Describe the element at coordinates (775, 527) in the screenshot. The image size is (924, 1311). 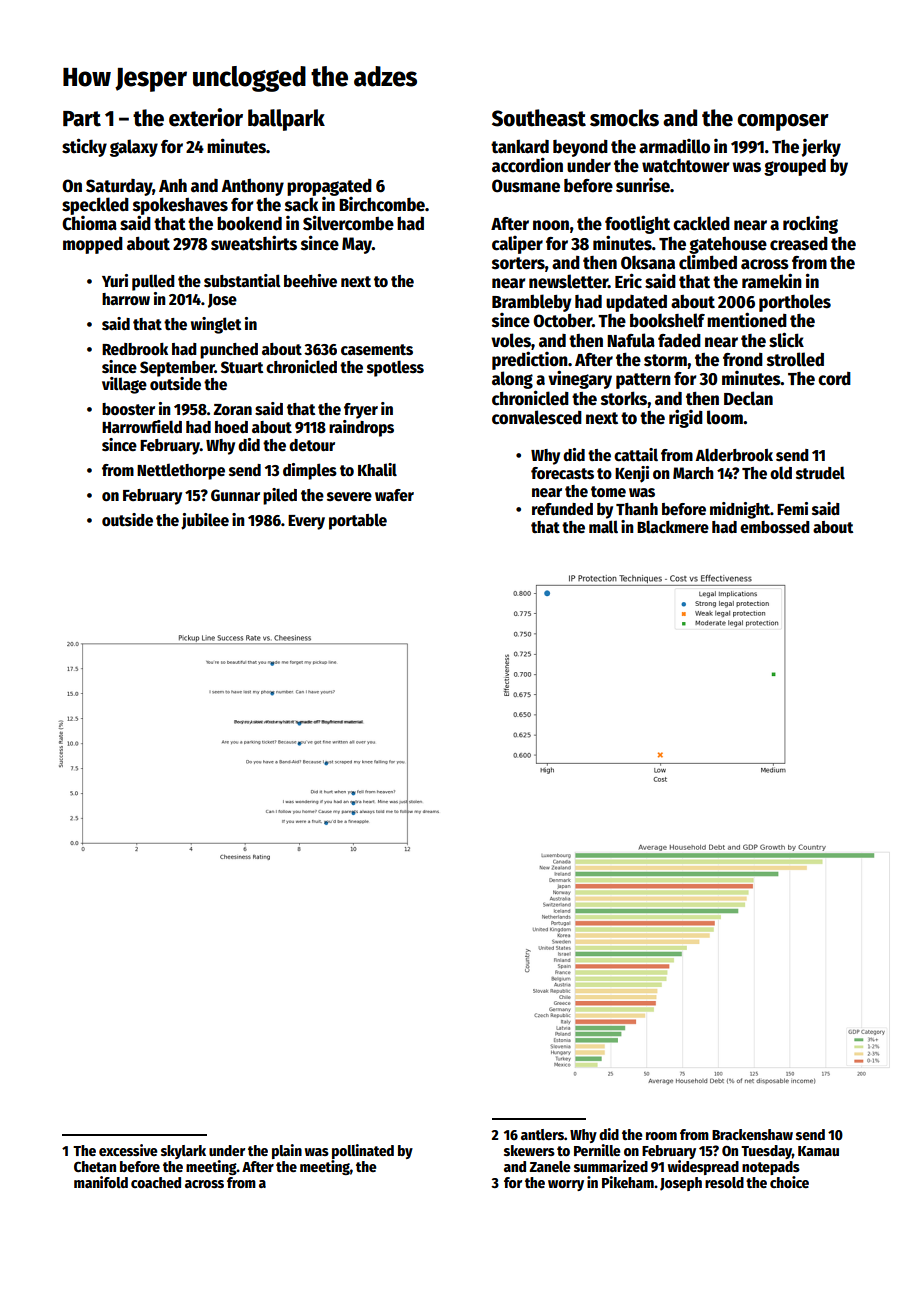
I see `embossed` at that location.
